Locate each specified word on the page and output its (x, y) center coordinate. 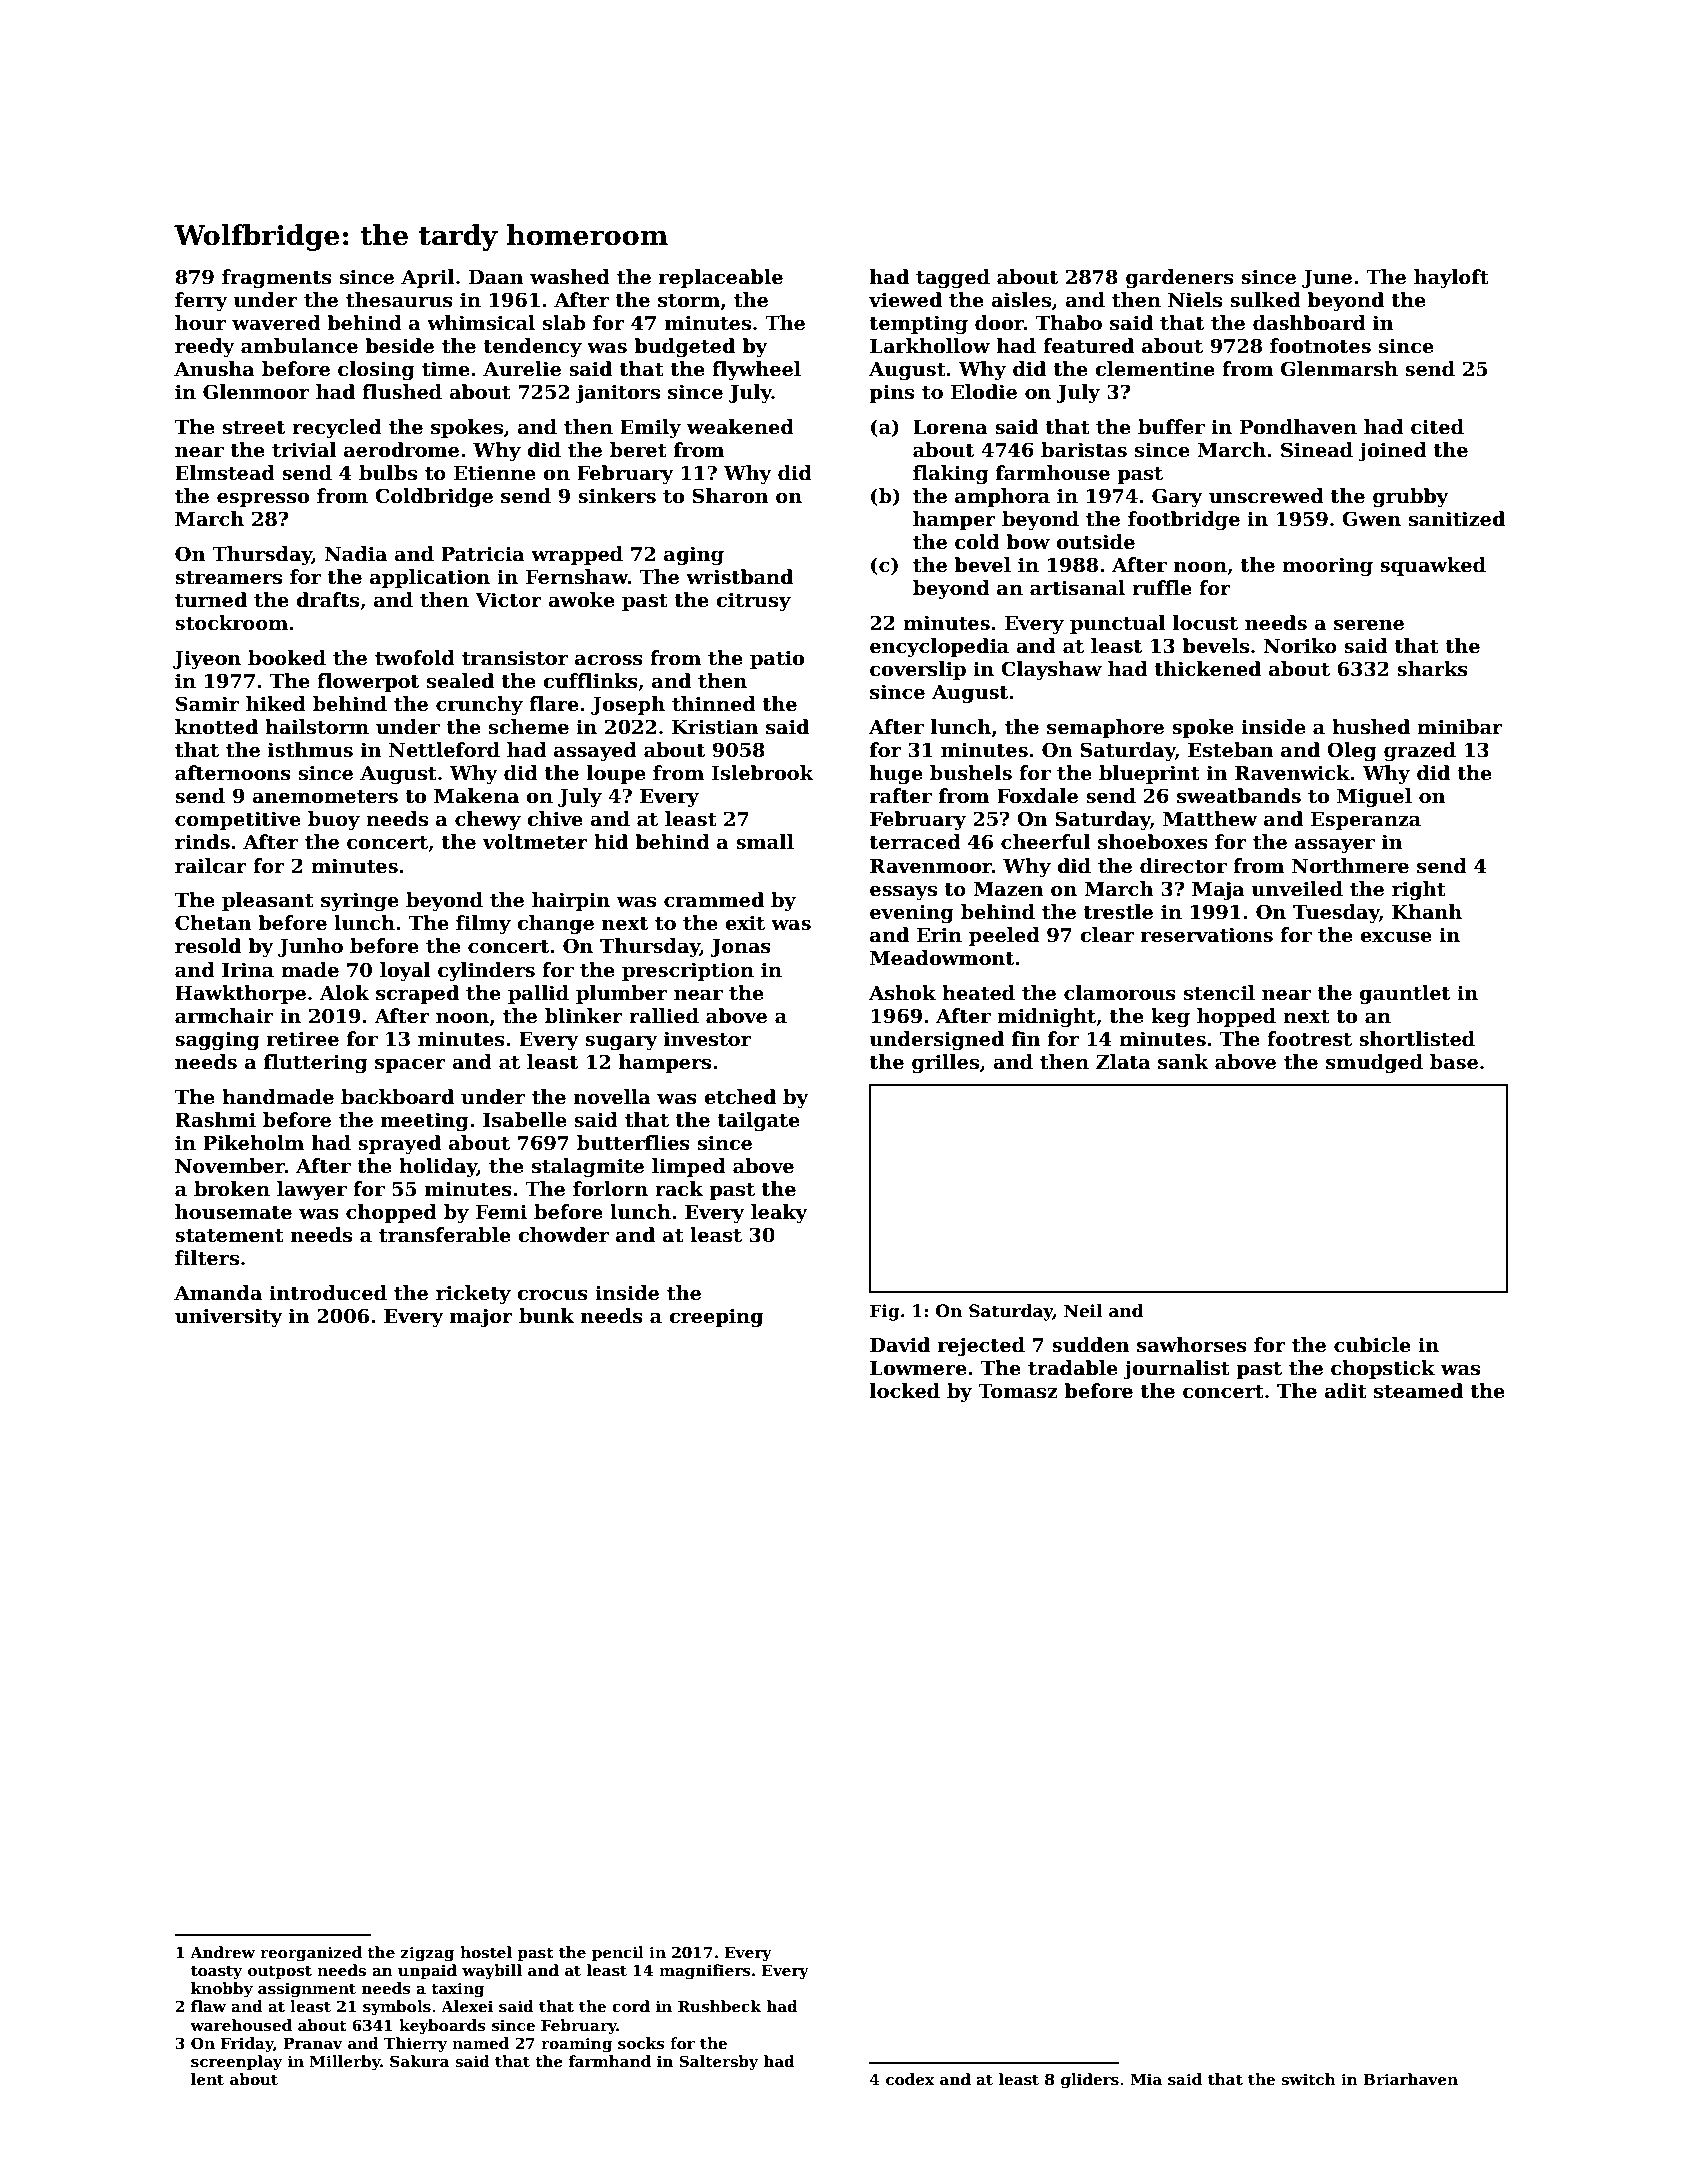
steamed (1418, 1391)
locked (905, 1391)
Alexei (467, 2006)
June (1327, 279)
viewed (905, 300)
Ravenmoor (931, 866)
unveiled (1297, 889)
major (481, 1317)
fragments (277, 278)
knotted (216, 727)
